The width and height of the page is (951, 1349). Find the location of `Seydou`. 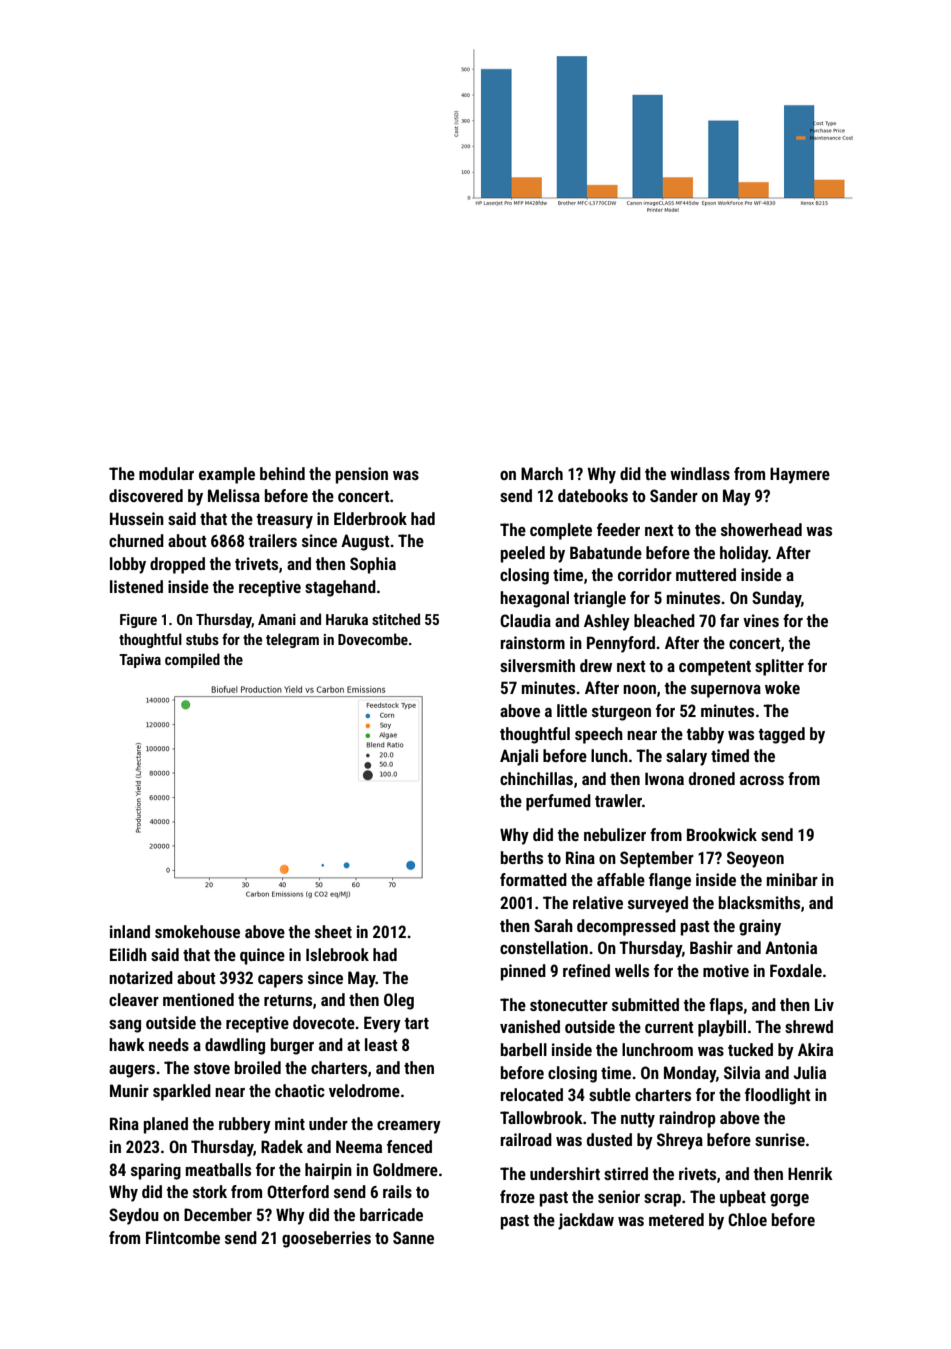

Seydou is located at coordinates (134, 1216).
